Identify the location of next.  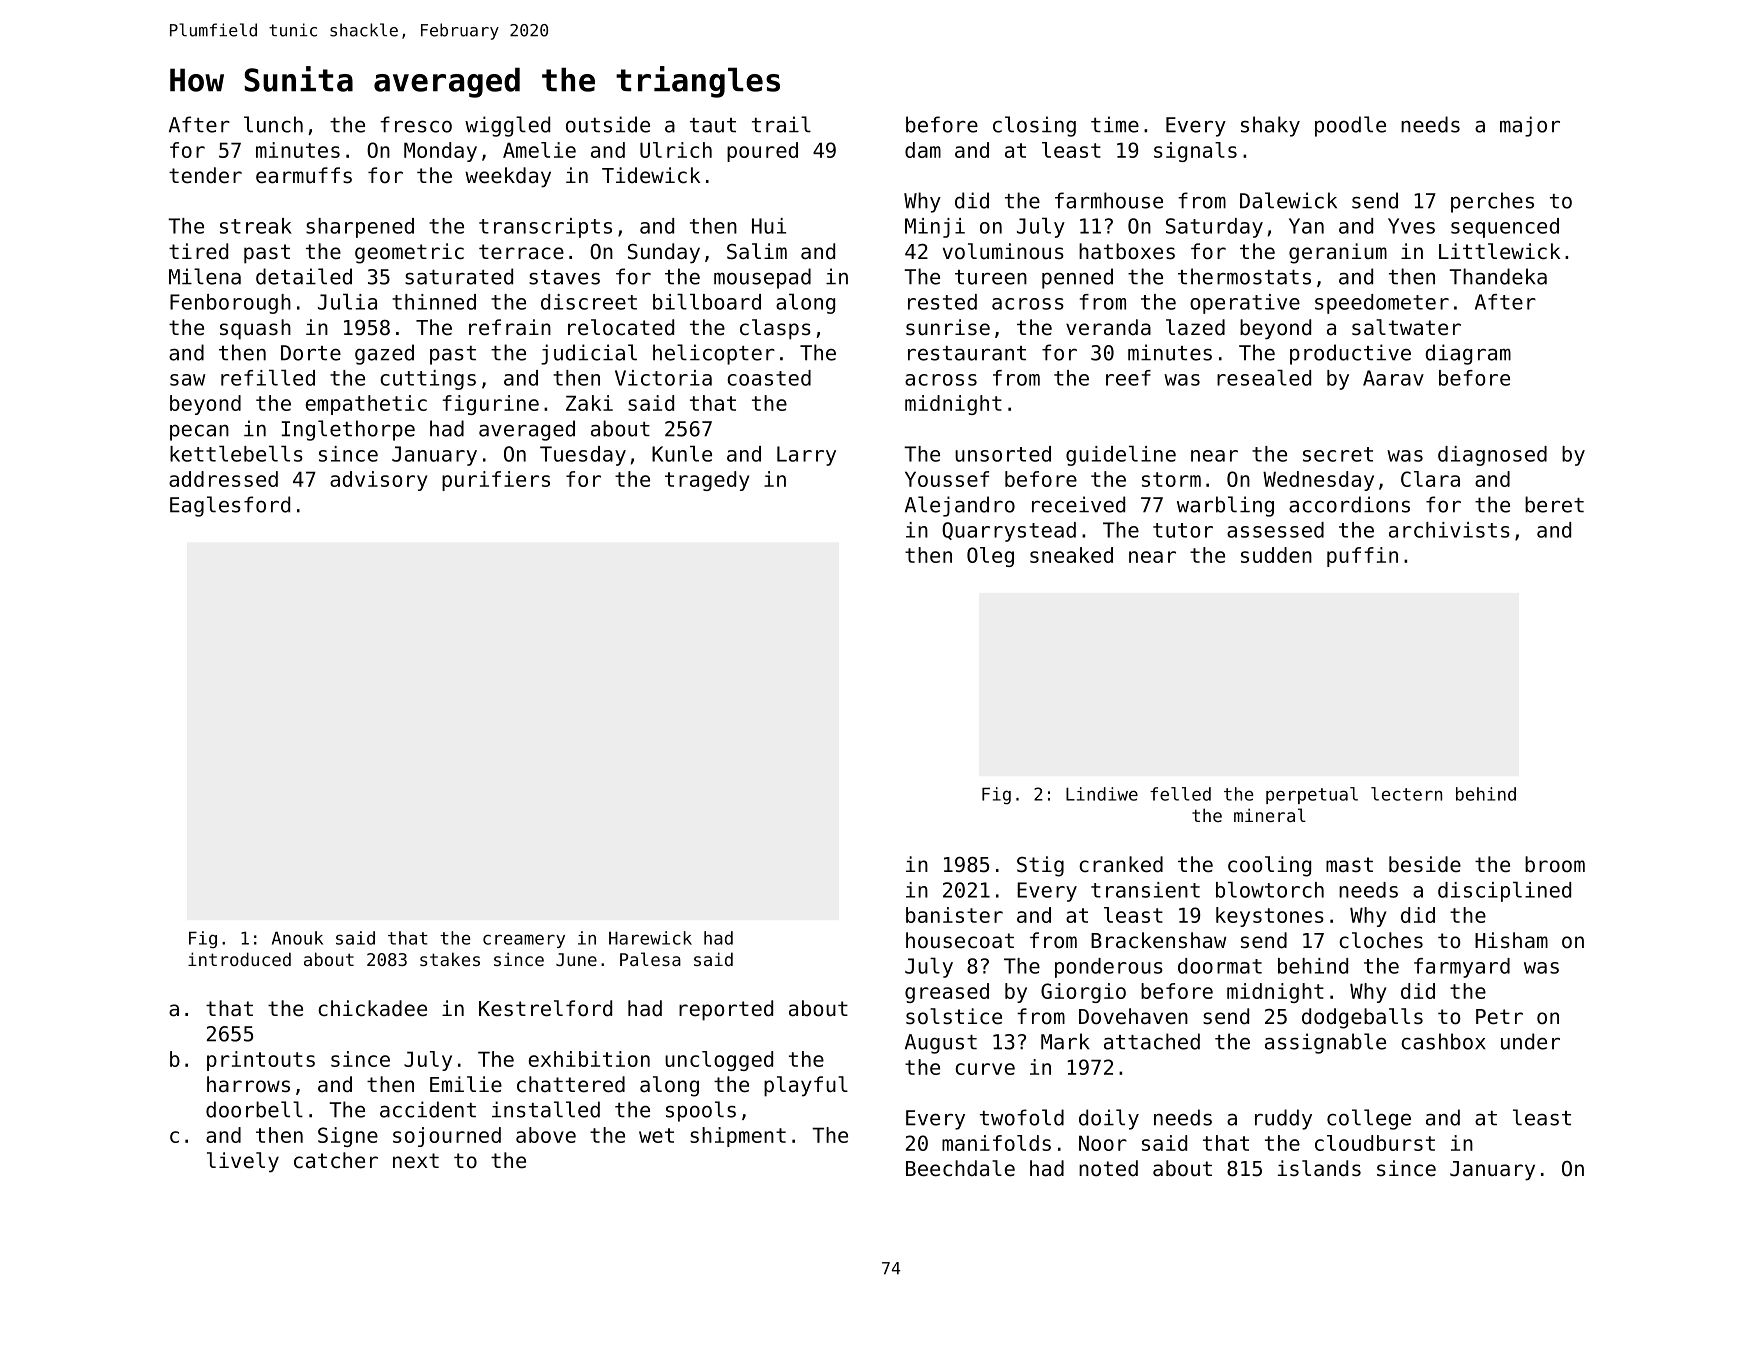
(416, 1161).
